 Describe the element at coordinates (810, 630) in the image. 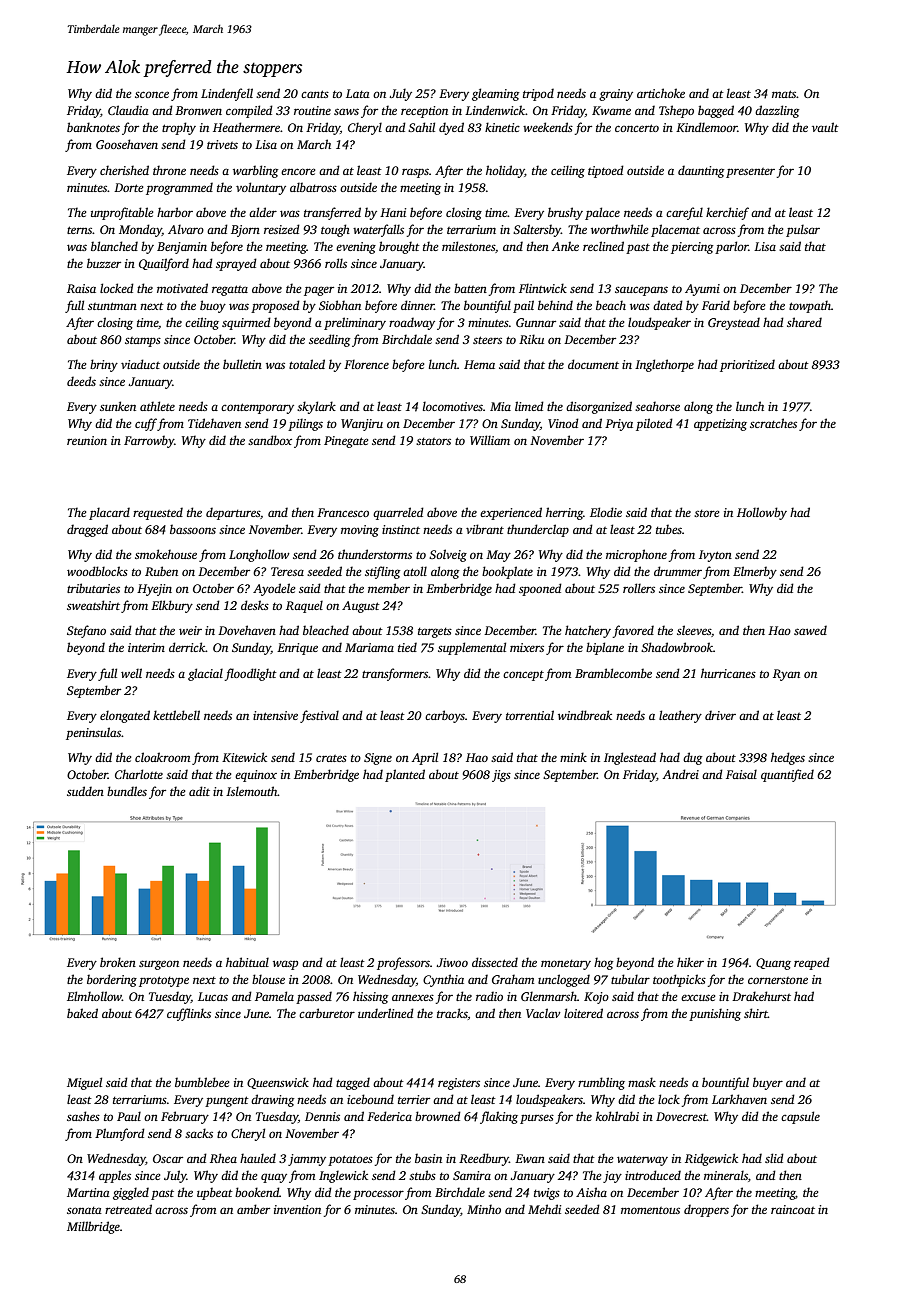

I see `sawed` at that location.
